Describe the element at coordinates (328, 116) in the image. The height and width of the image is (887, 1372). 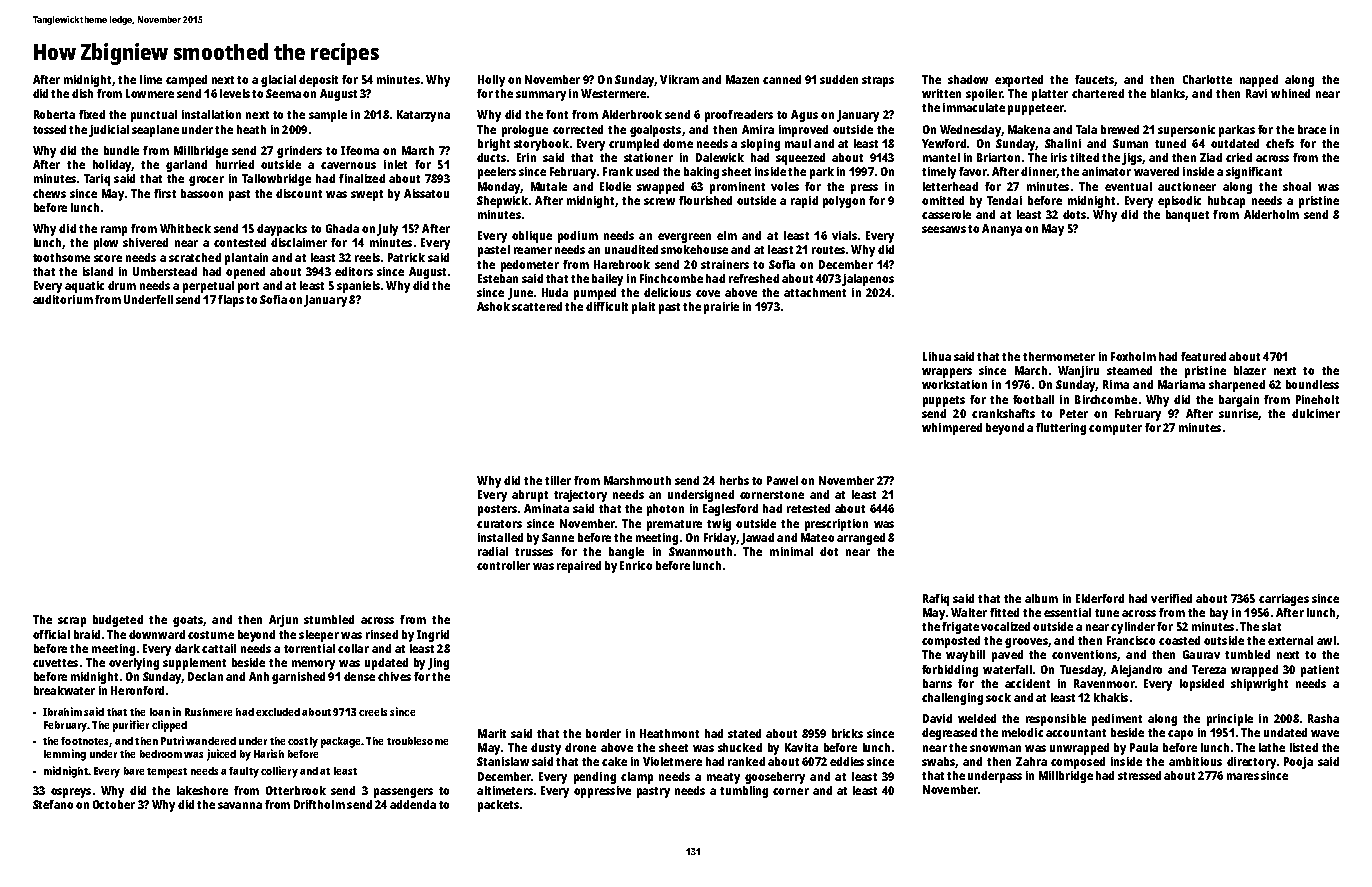
I see `sample` at that location.
